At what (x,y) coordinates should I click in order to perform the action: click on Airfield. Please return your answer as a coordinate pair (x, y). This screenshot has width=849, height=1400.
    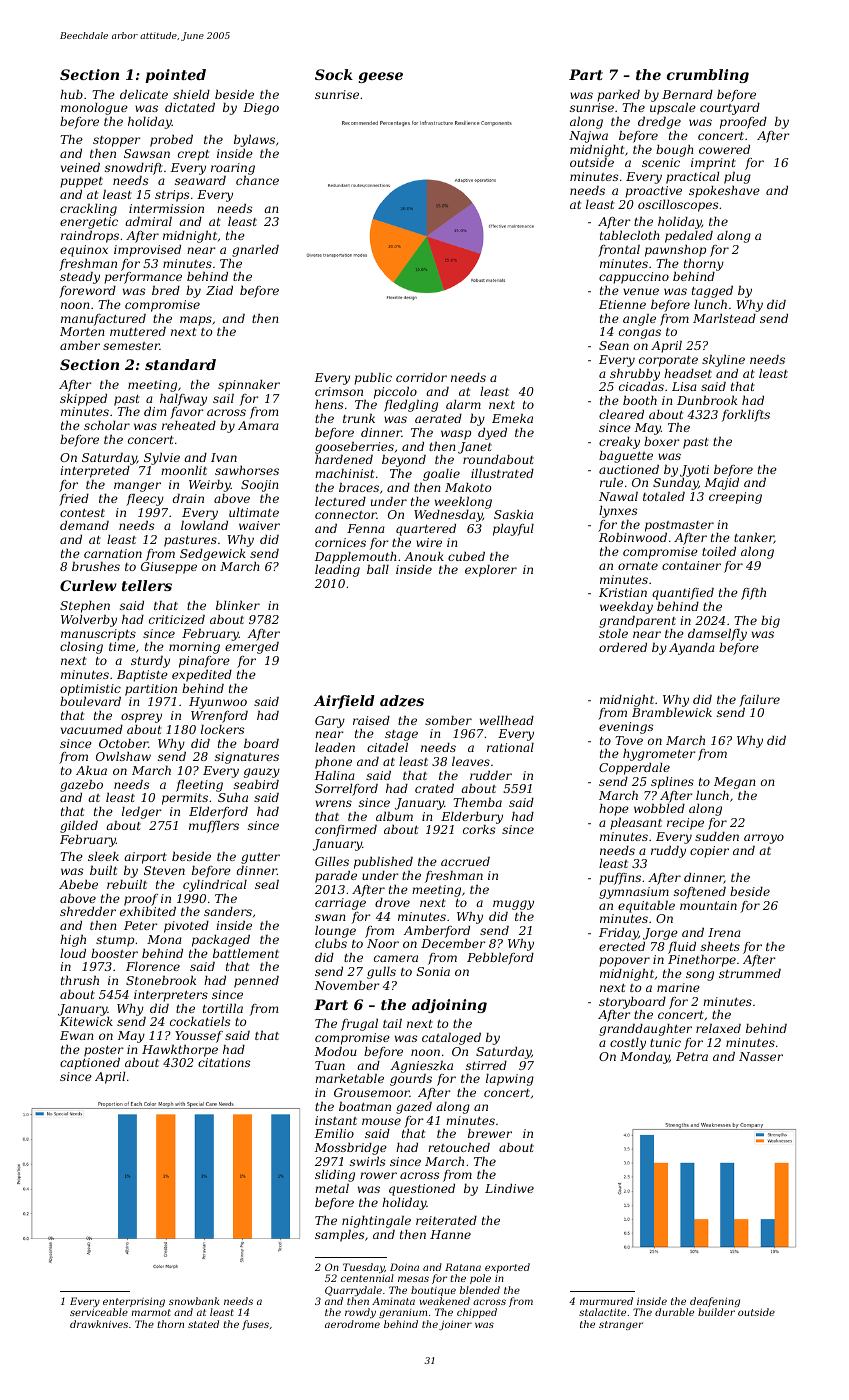
    Looking at the image, I should click on (344, 702).
